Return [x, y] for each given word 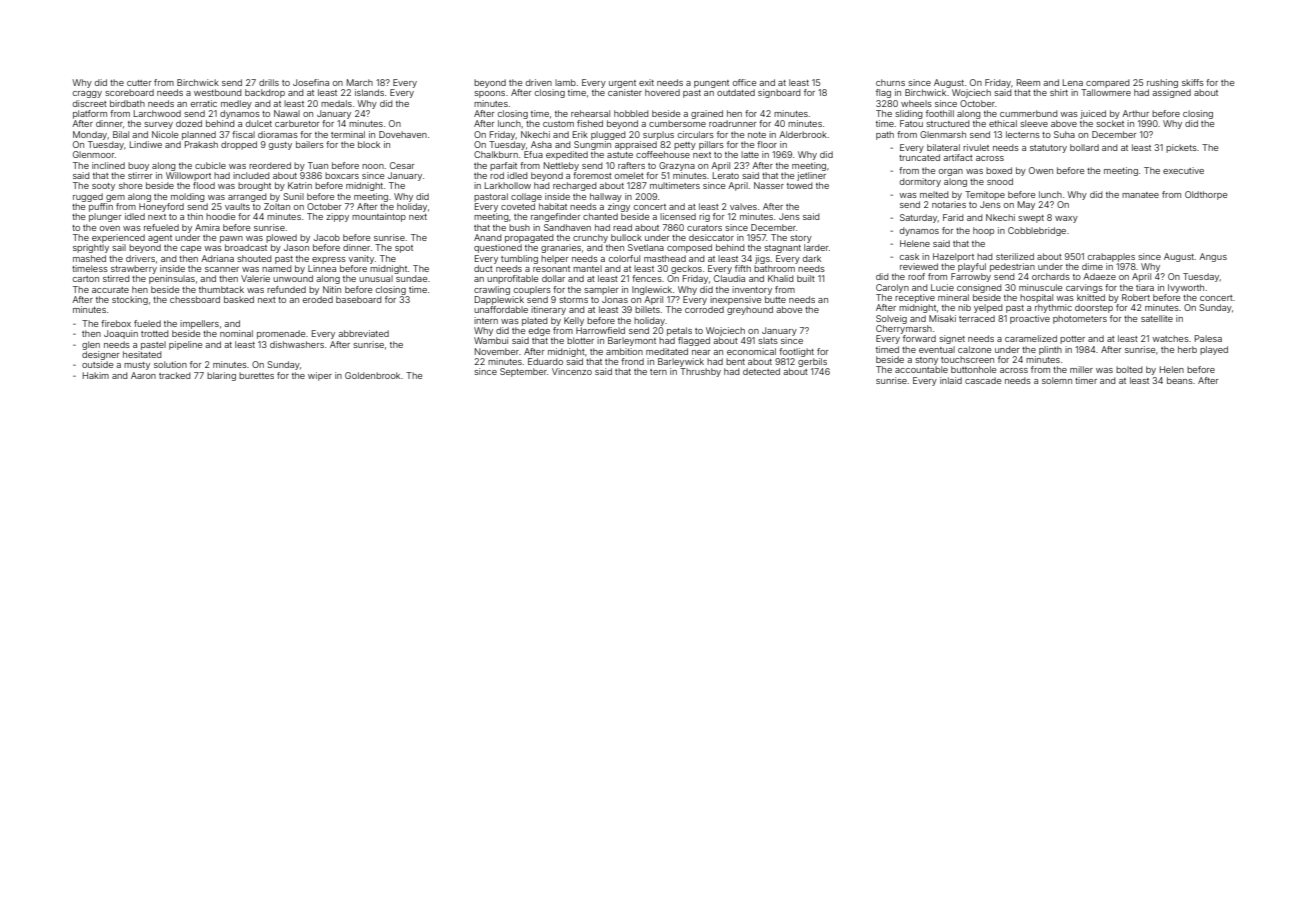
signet [952, 339]
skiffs [1193, 82]
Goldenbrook [372, 375]
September [523, 372]
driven [539, 82]
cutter [139, 83]
